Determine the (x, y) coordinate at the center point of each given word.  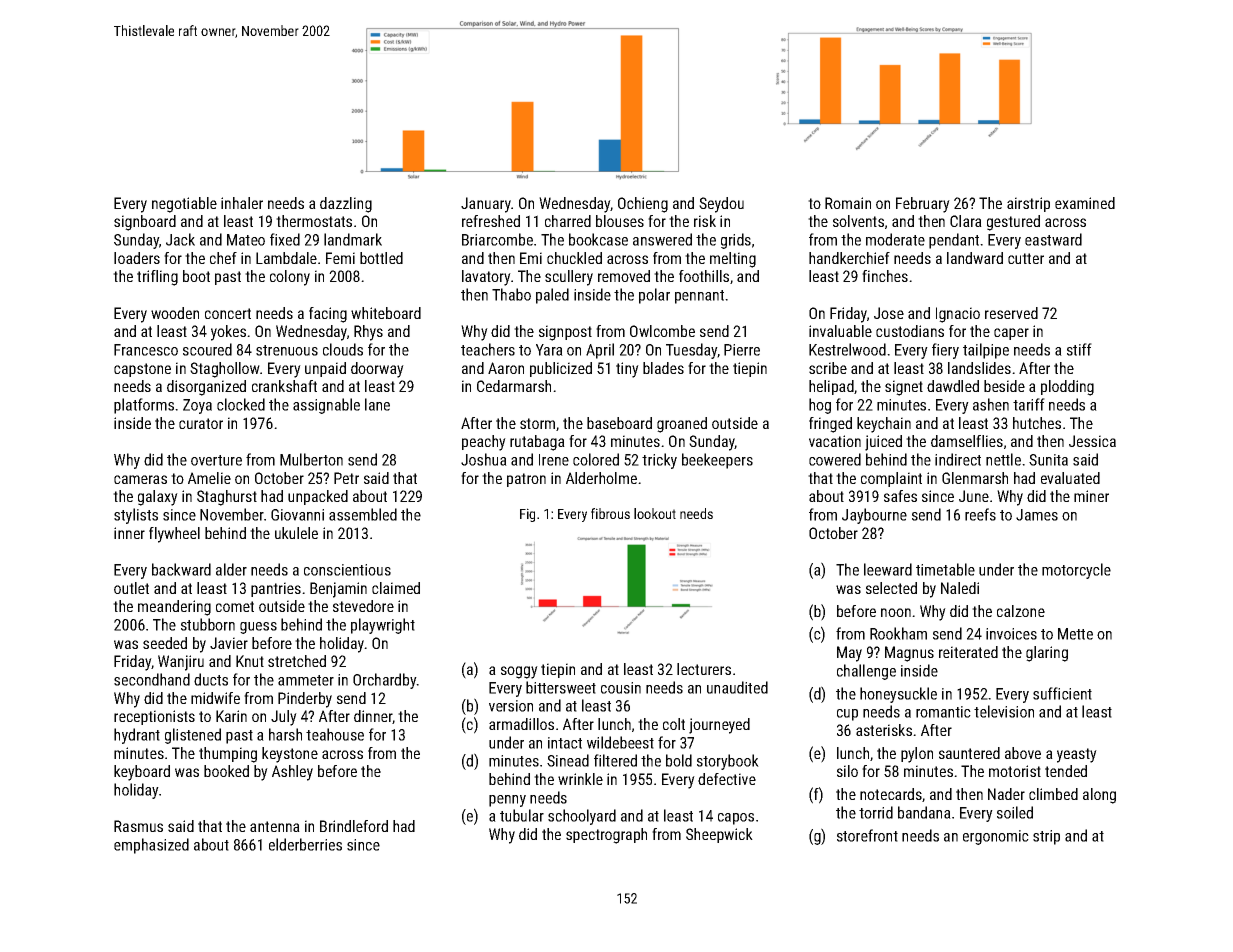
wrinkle (580, 779)
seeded (165, 643)
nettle (1003, 459)
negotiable (184, 205)
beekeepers (717, 461)
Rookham (898, 633)
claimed (396, 588)
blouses (620, 221)
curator (201, 423)
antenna (275, 826)
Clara (966, 221)
